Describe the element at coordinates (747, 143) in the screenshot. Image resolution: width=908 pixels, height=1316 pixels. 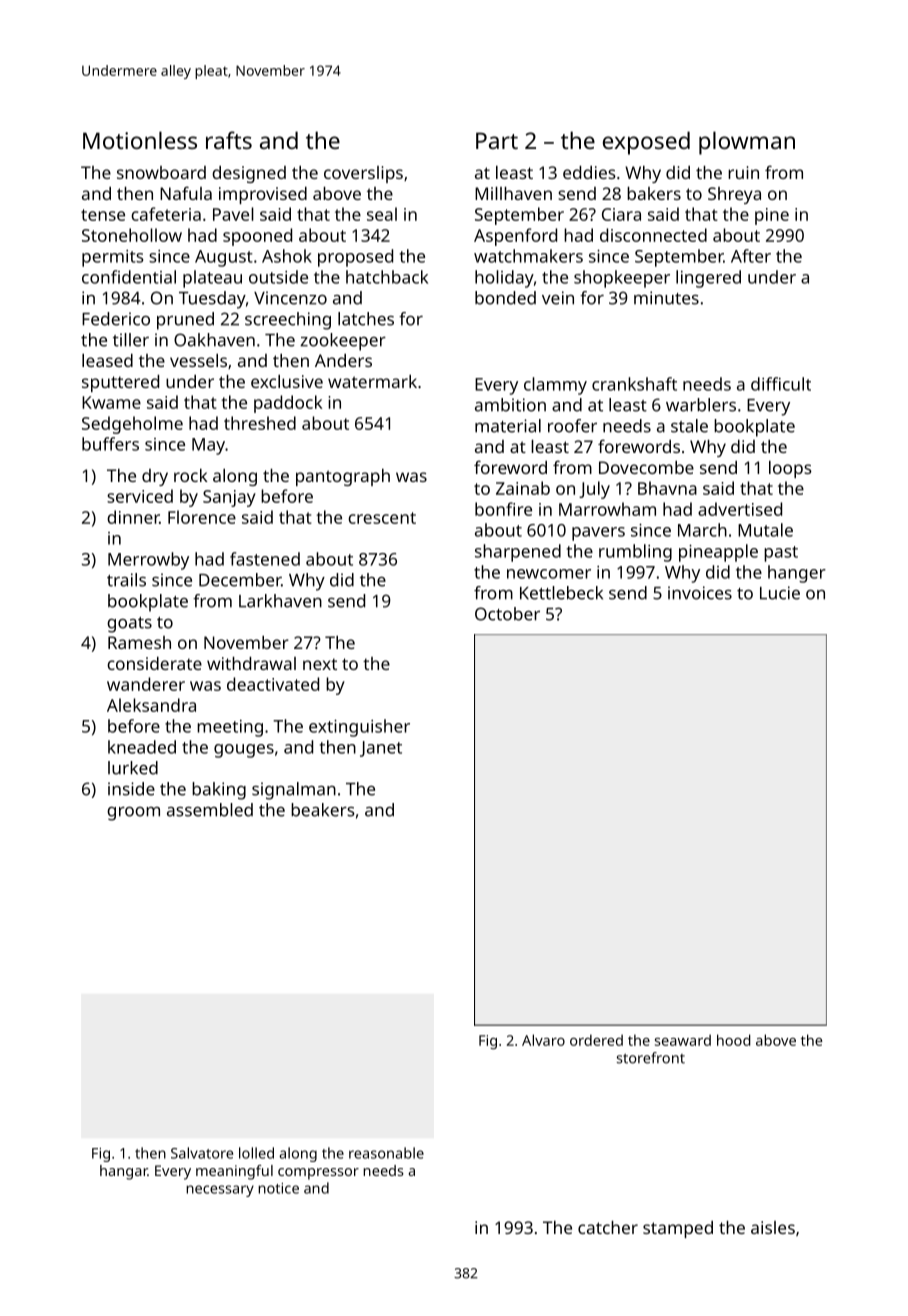
I see `plowman` at that location.
